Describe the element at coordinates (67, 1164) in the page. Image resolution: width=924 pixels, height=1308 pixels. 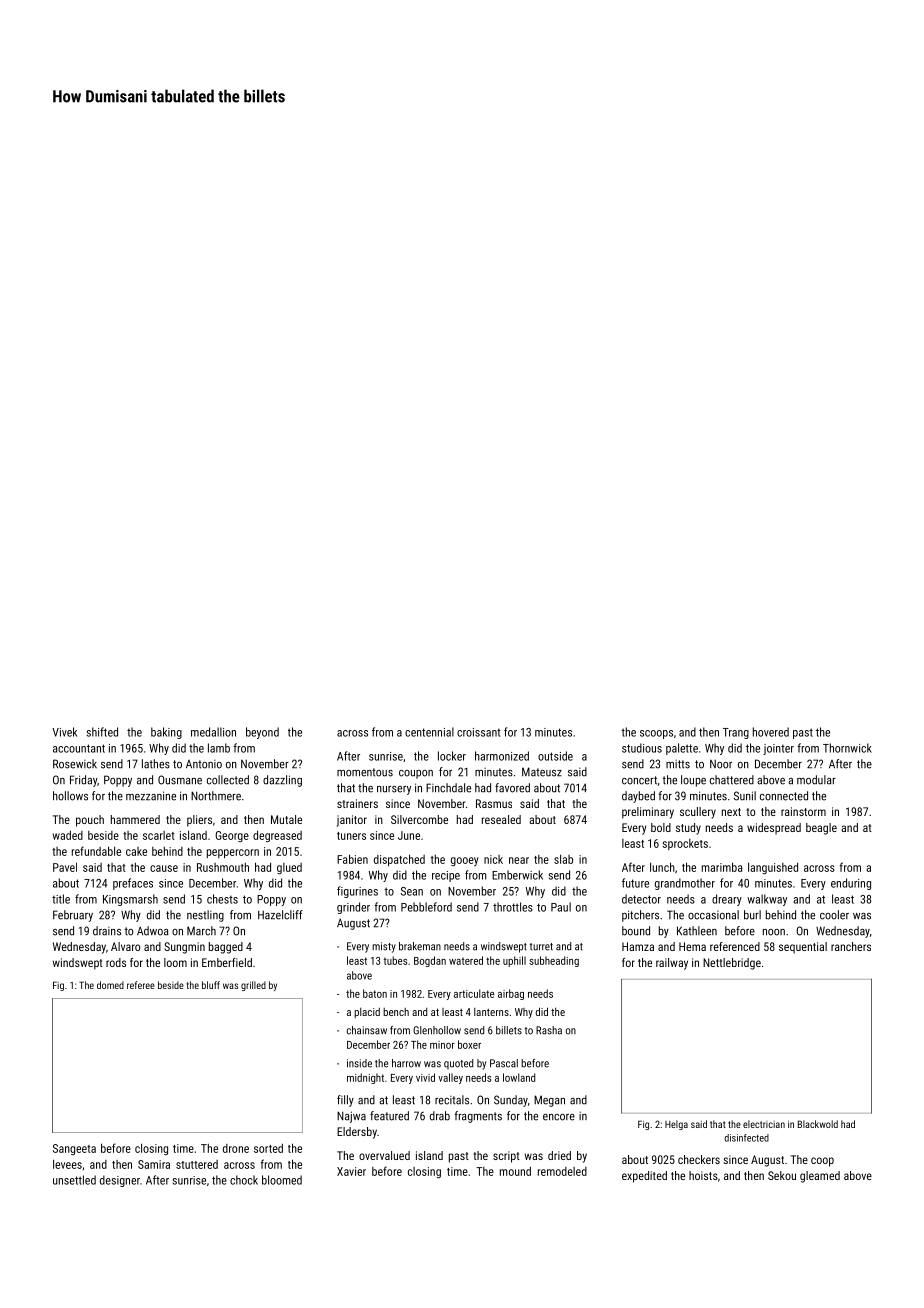
I see `levees` at that location.
